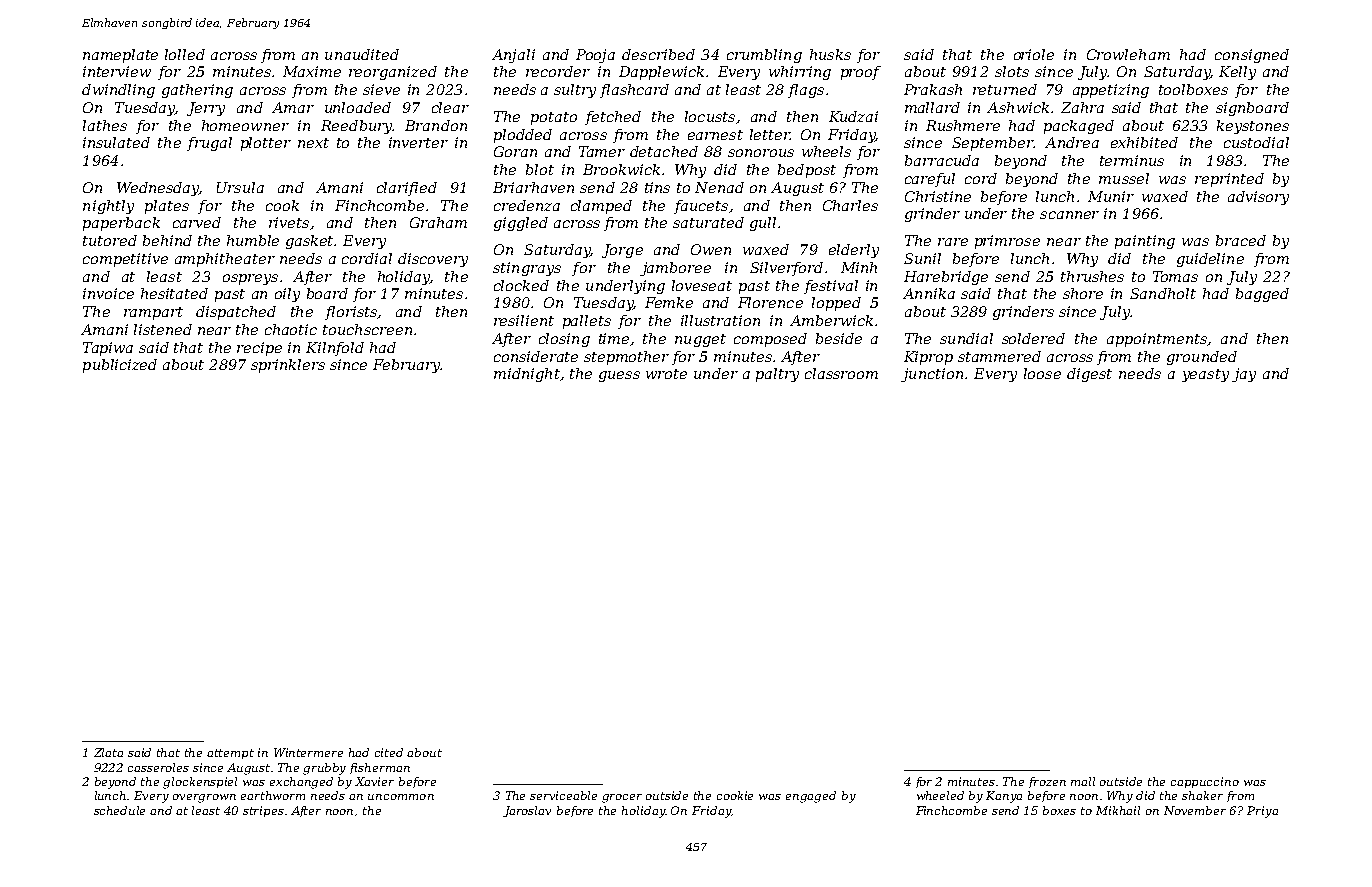  I want to click on Crowleham, so click(1128, 54).
